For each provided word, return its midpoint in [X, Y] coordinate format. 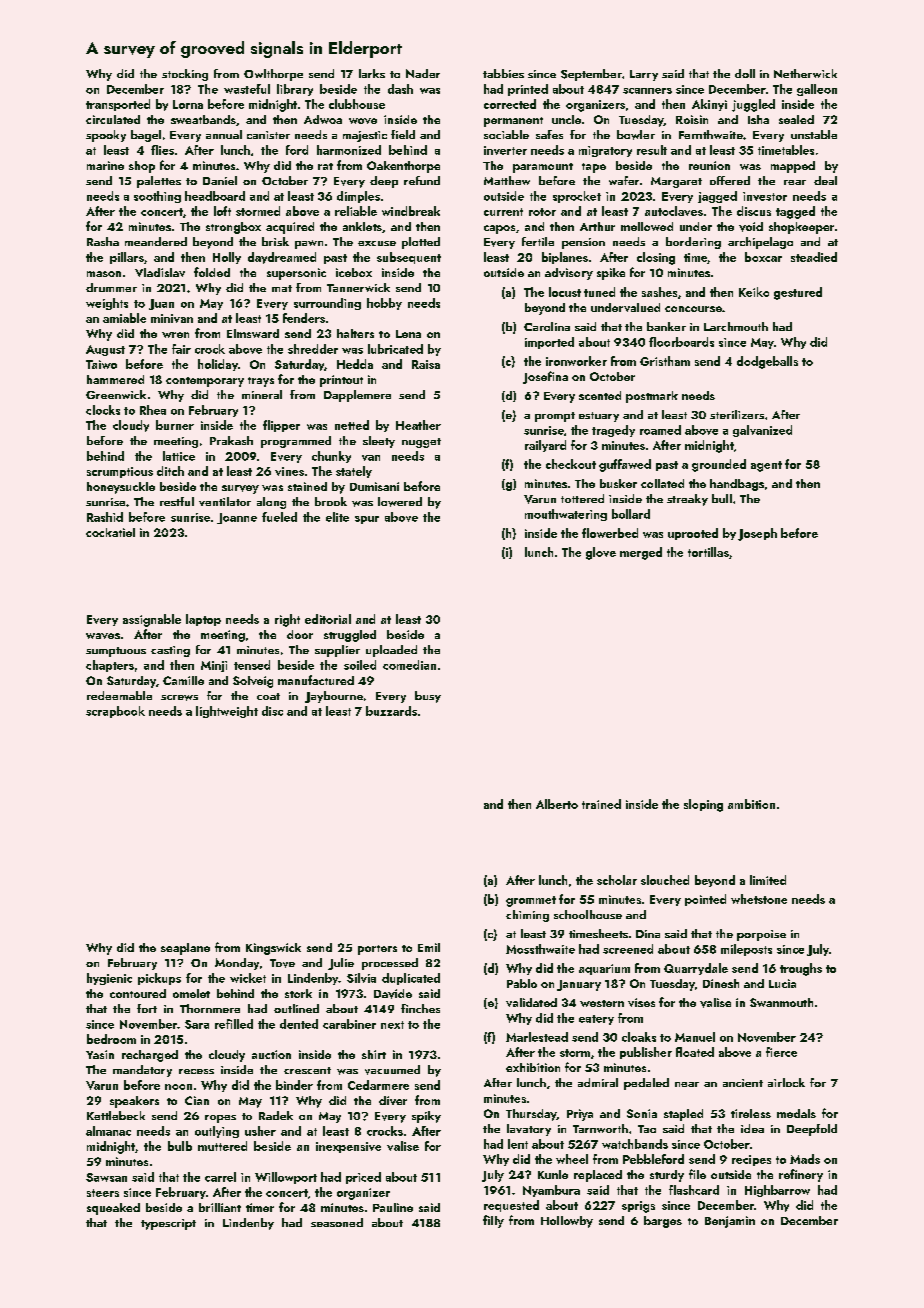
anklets [362, 226]
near [687, 1084]
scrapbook [115, 712]
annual [224, 134]
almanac [108, 1131]
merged [641, 553]
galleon [817, 90]
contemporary [205, 382]
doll [745, 73]
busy [428, 697]
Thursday [531, 1115]
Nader [423, 73]
